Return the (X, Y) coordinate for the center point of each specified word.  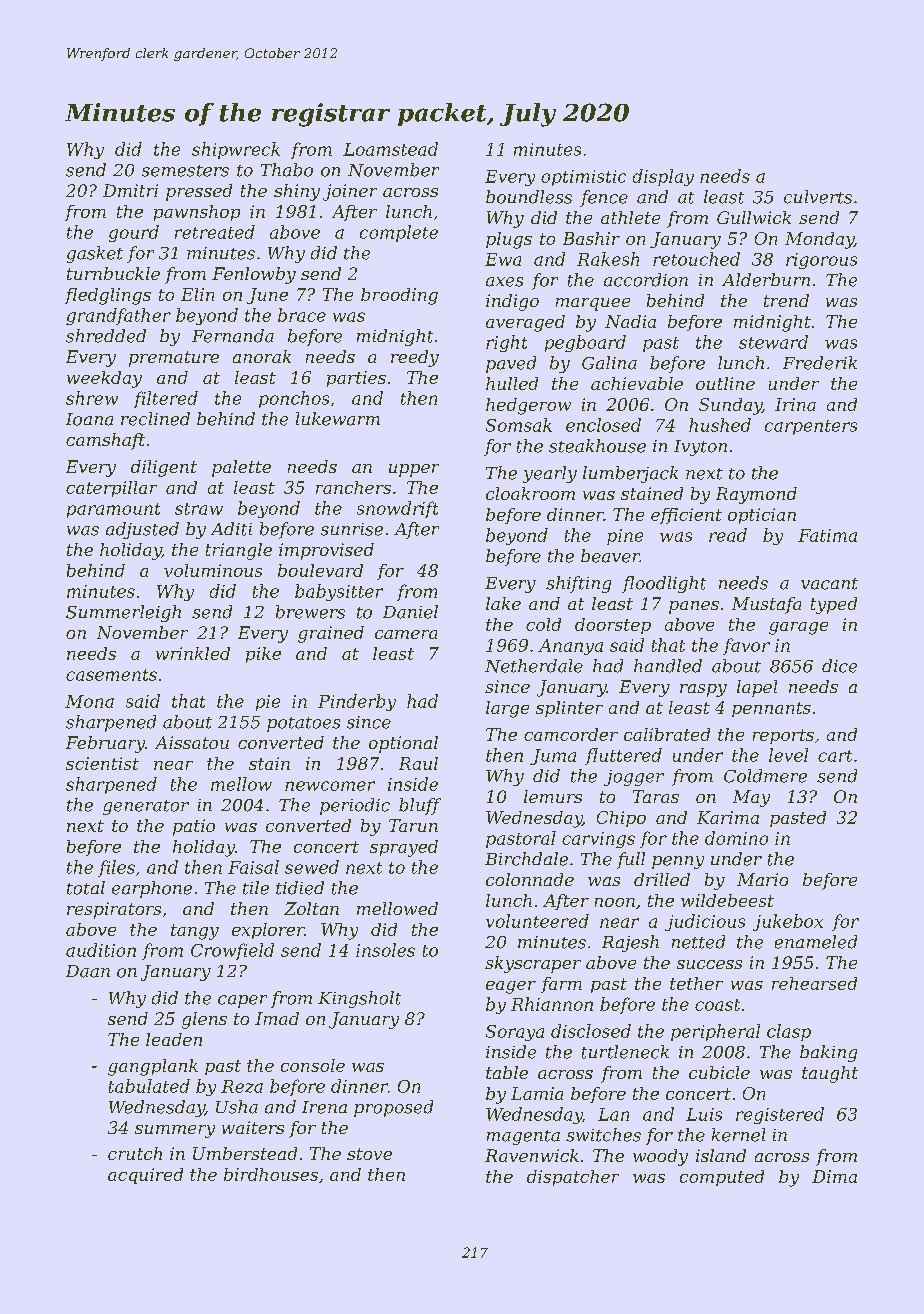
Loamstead (390, 149)
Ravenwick (532, 1155)
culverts (818, 197)
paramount (113, 510)
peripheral (715, 1032)
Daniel (410, 612)
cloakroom (530, 493)
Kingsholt (359, 999)
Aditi (231, 529)
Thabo (287, 170)
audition (101, 950)
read (728, 535)
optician (762, 516)
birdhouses (271, 1174)
